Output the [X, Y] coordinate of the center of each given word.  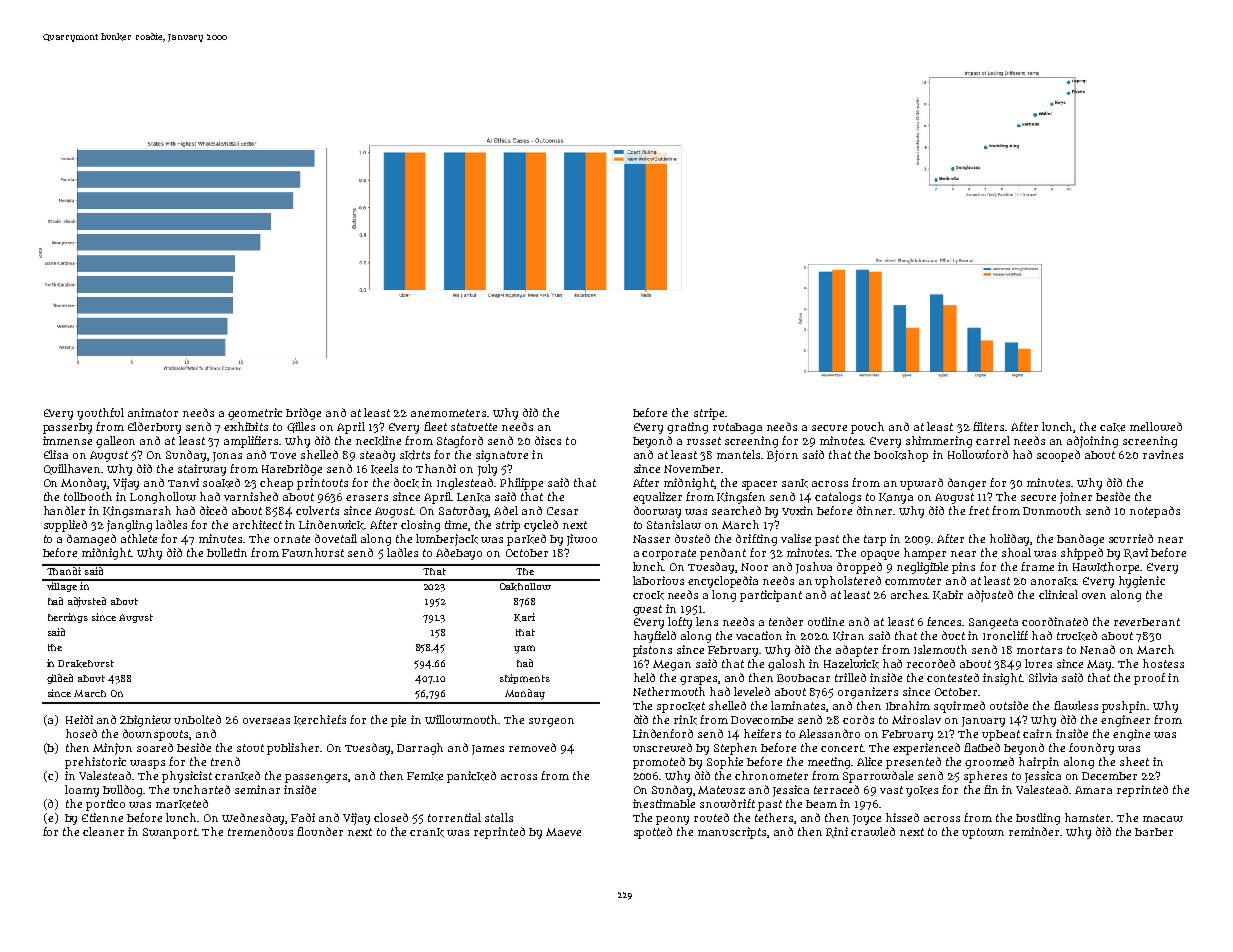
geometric [255, 414]
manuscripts [733, 833]
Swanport [170, 833]
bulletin [227, 552]
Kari [524, 617]
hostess [1163, 663]
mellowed [1156, 426]
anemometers [449, 413]
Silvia [1043, 677]
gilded [60, 679]
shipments [525, 679]
